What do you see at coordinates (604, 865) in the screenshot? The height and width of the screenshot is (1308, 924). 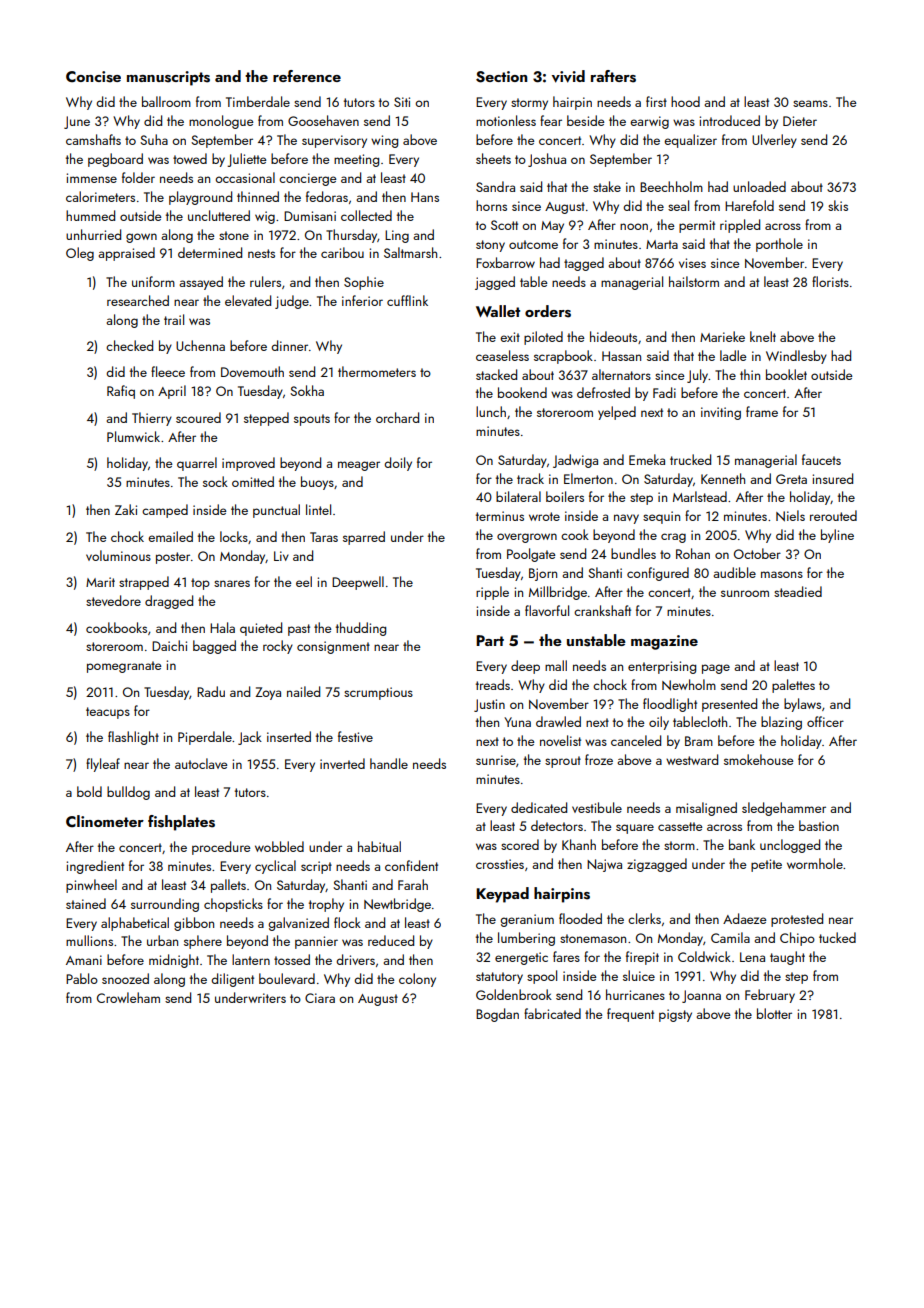 I see `Najwa` at bounding box center [604, 865].
